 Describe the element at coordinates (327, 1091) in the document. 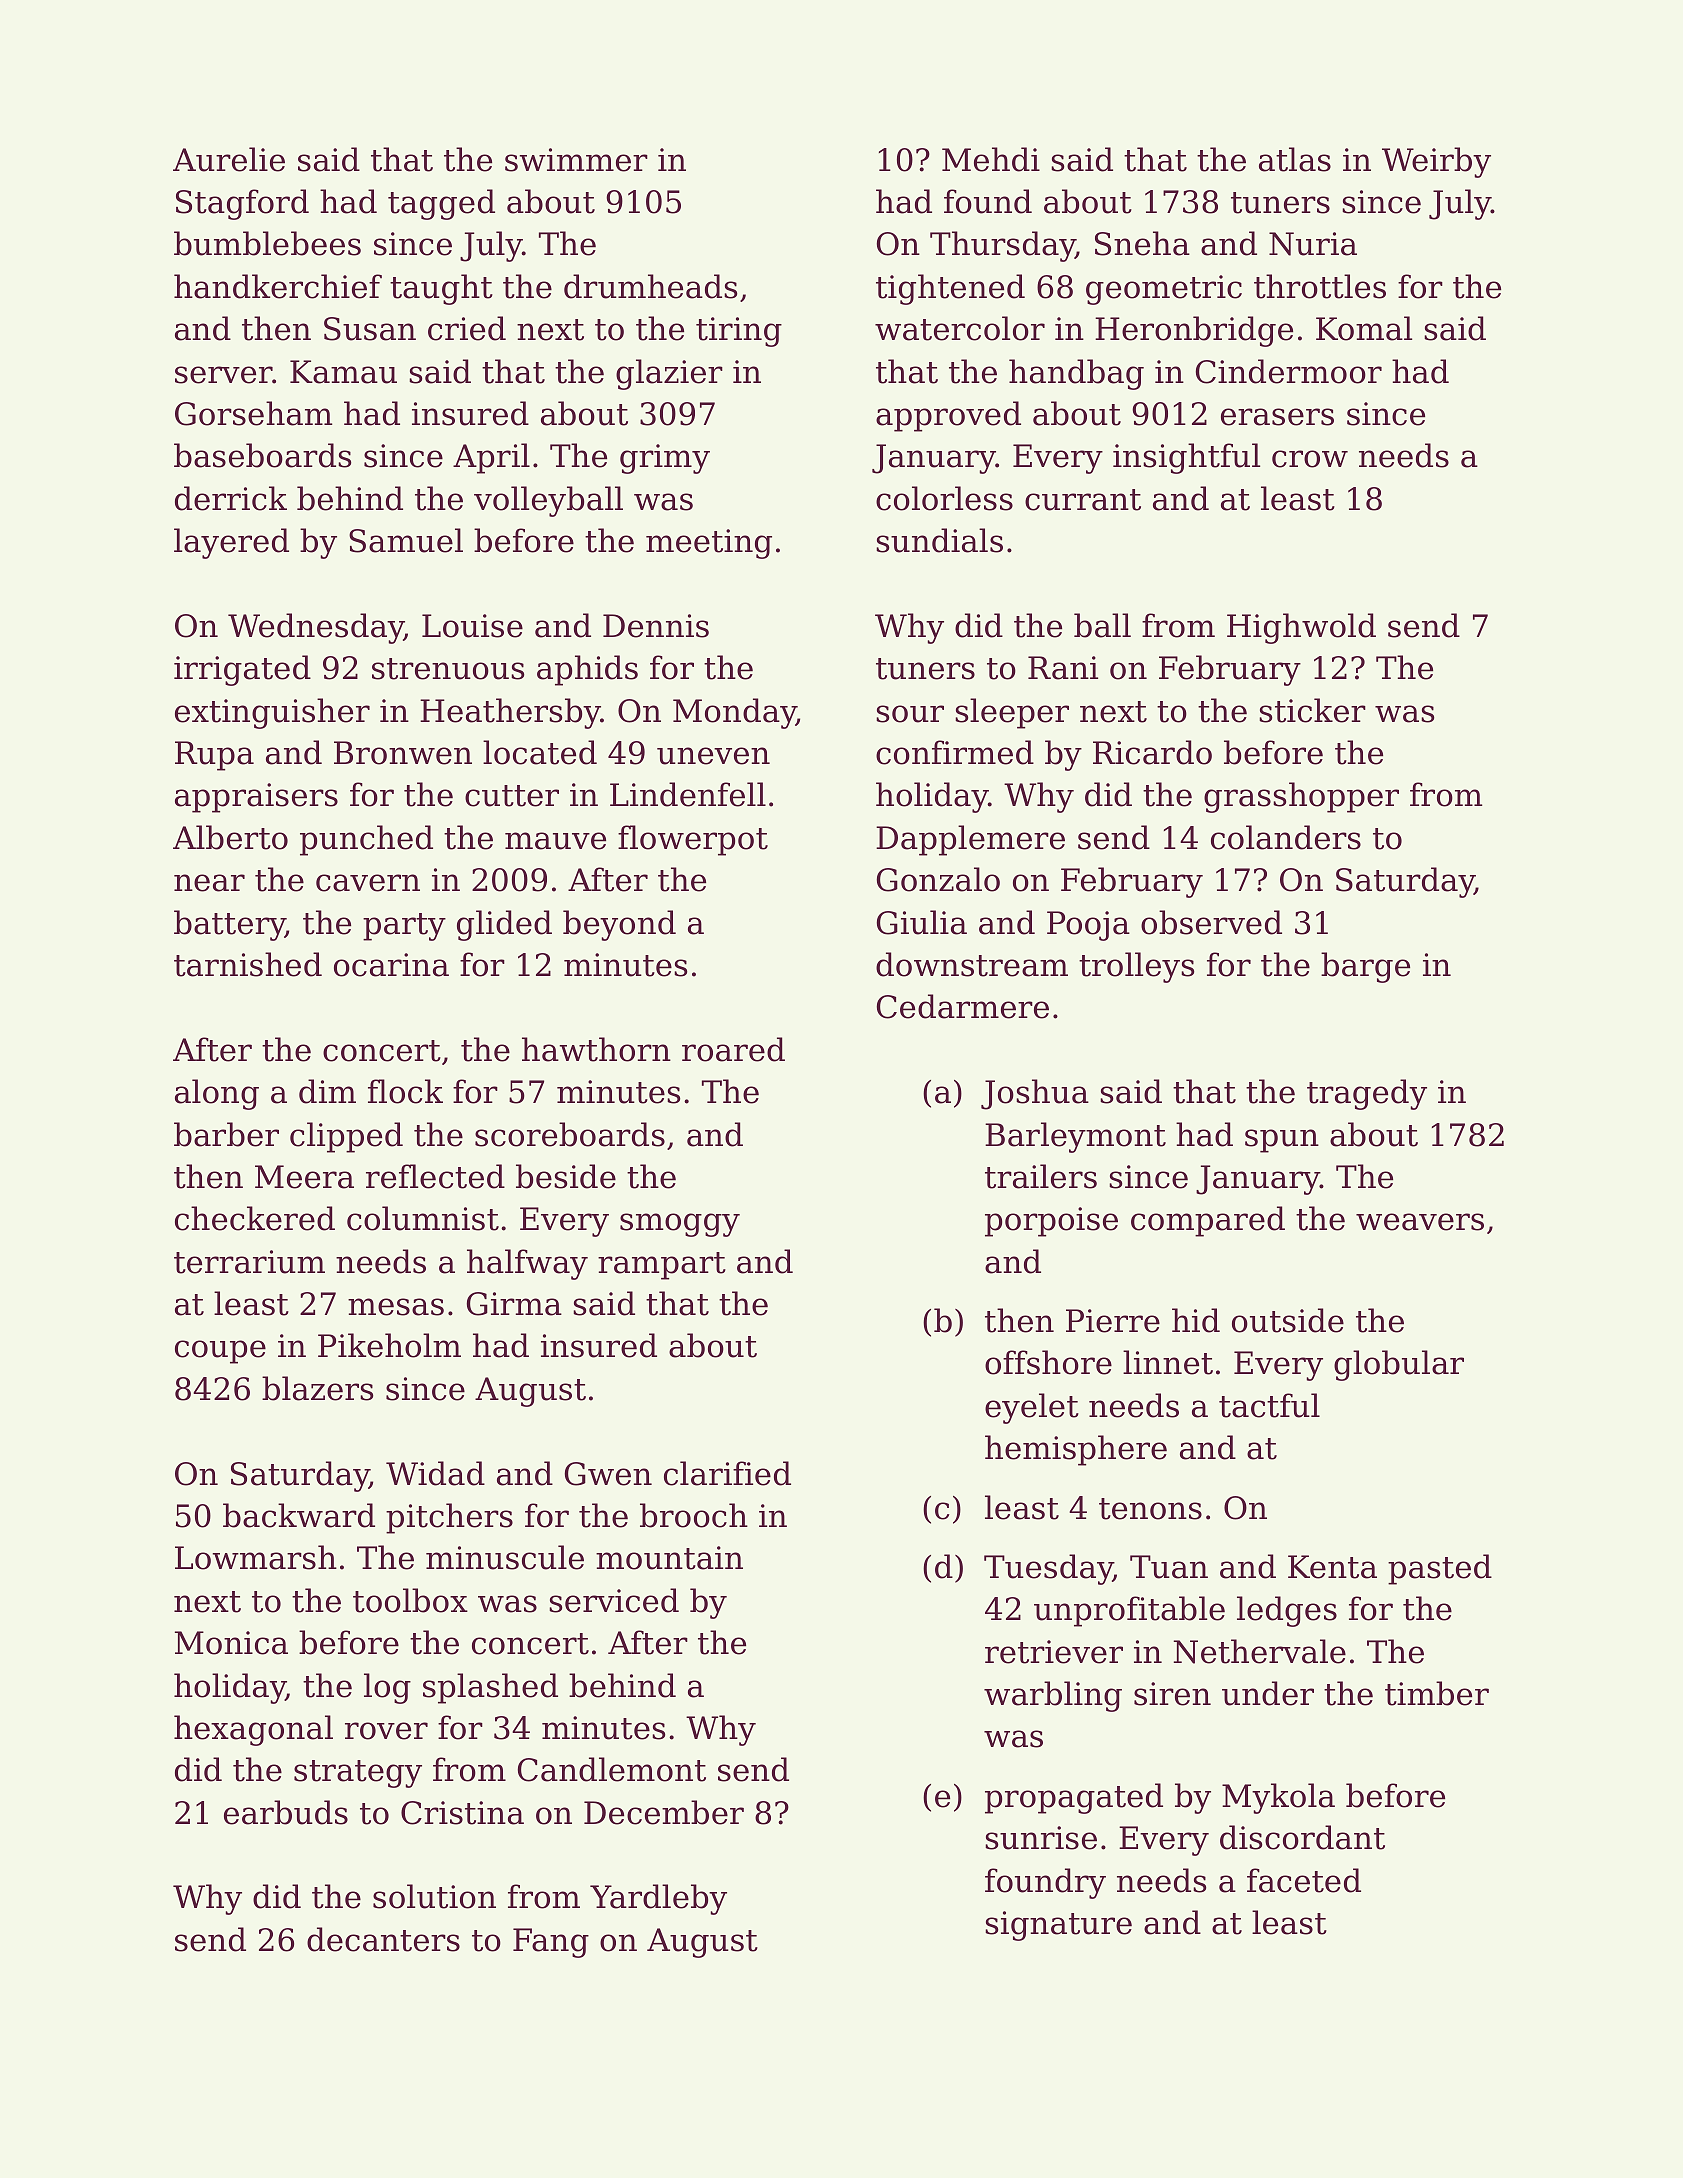

I see `dim` at that location.
